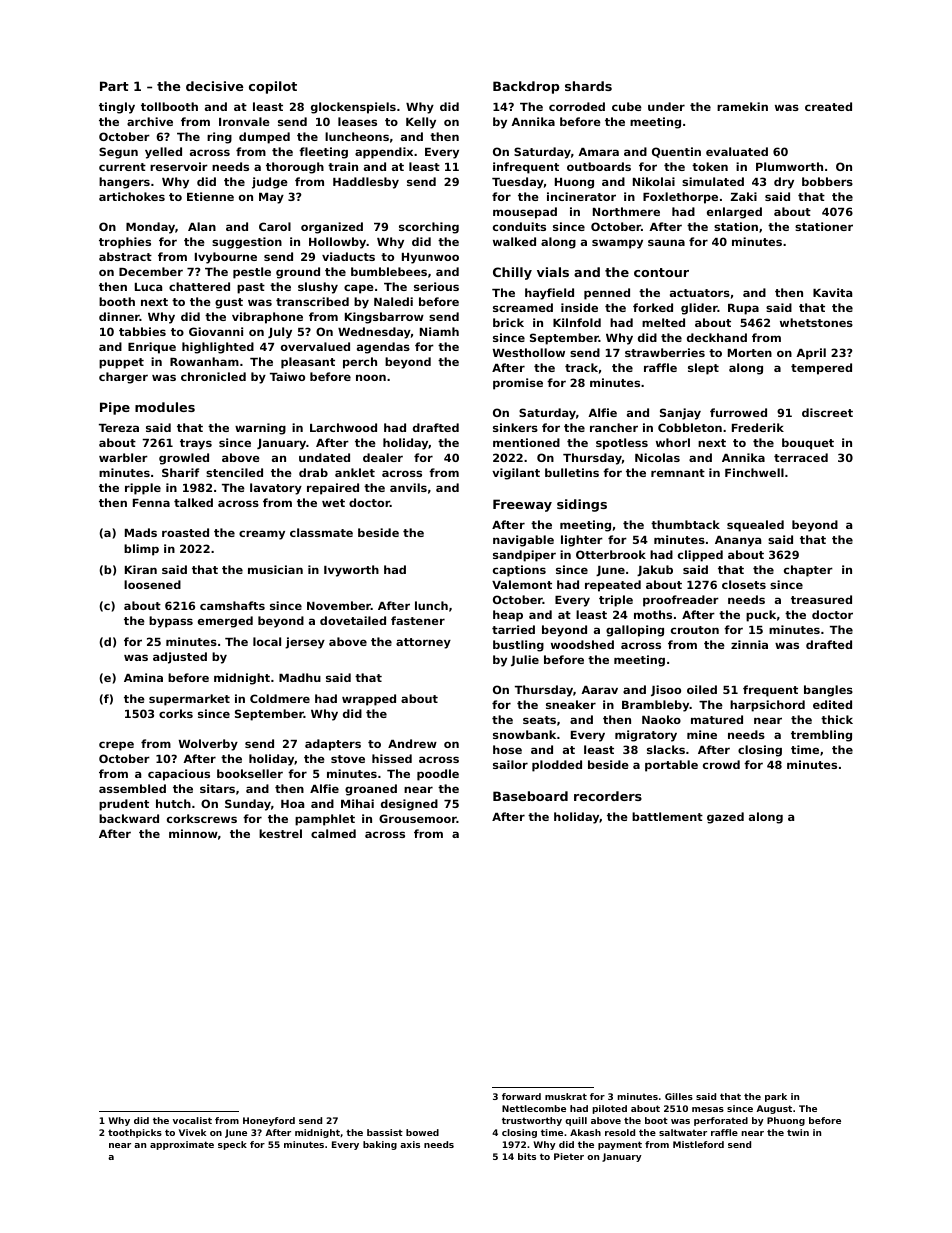 The image size is (952, 1233). What do you see at coordinates (353, 108) in the image?
I see `glockenspiels` at bounding box center [353, 108].
